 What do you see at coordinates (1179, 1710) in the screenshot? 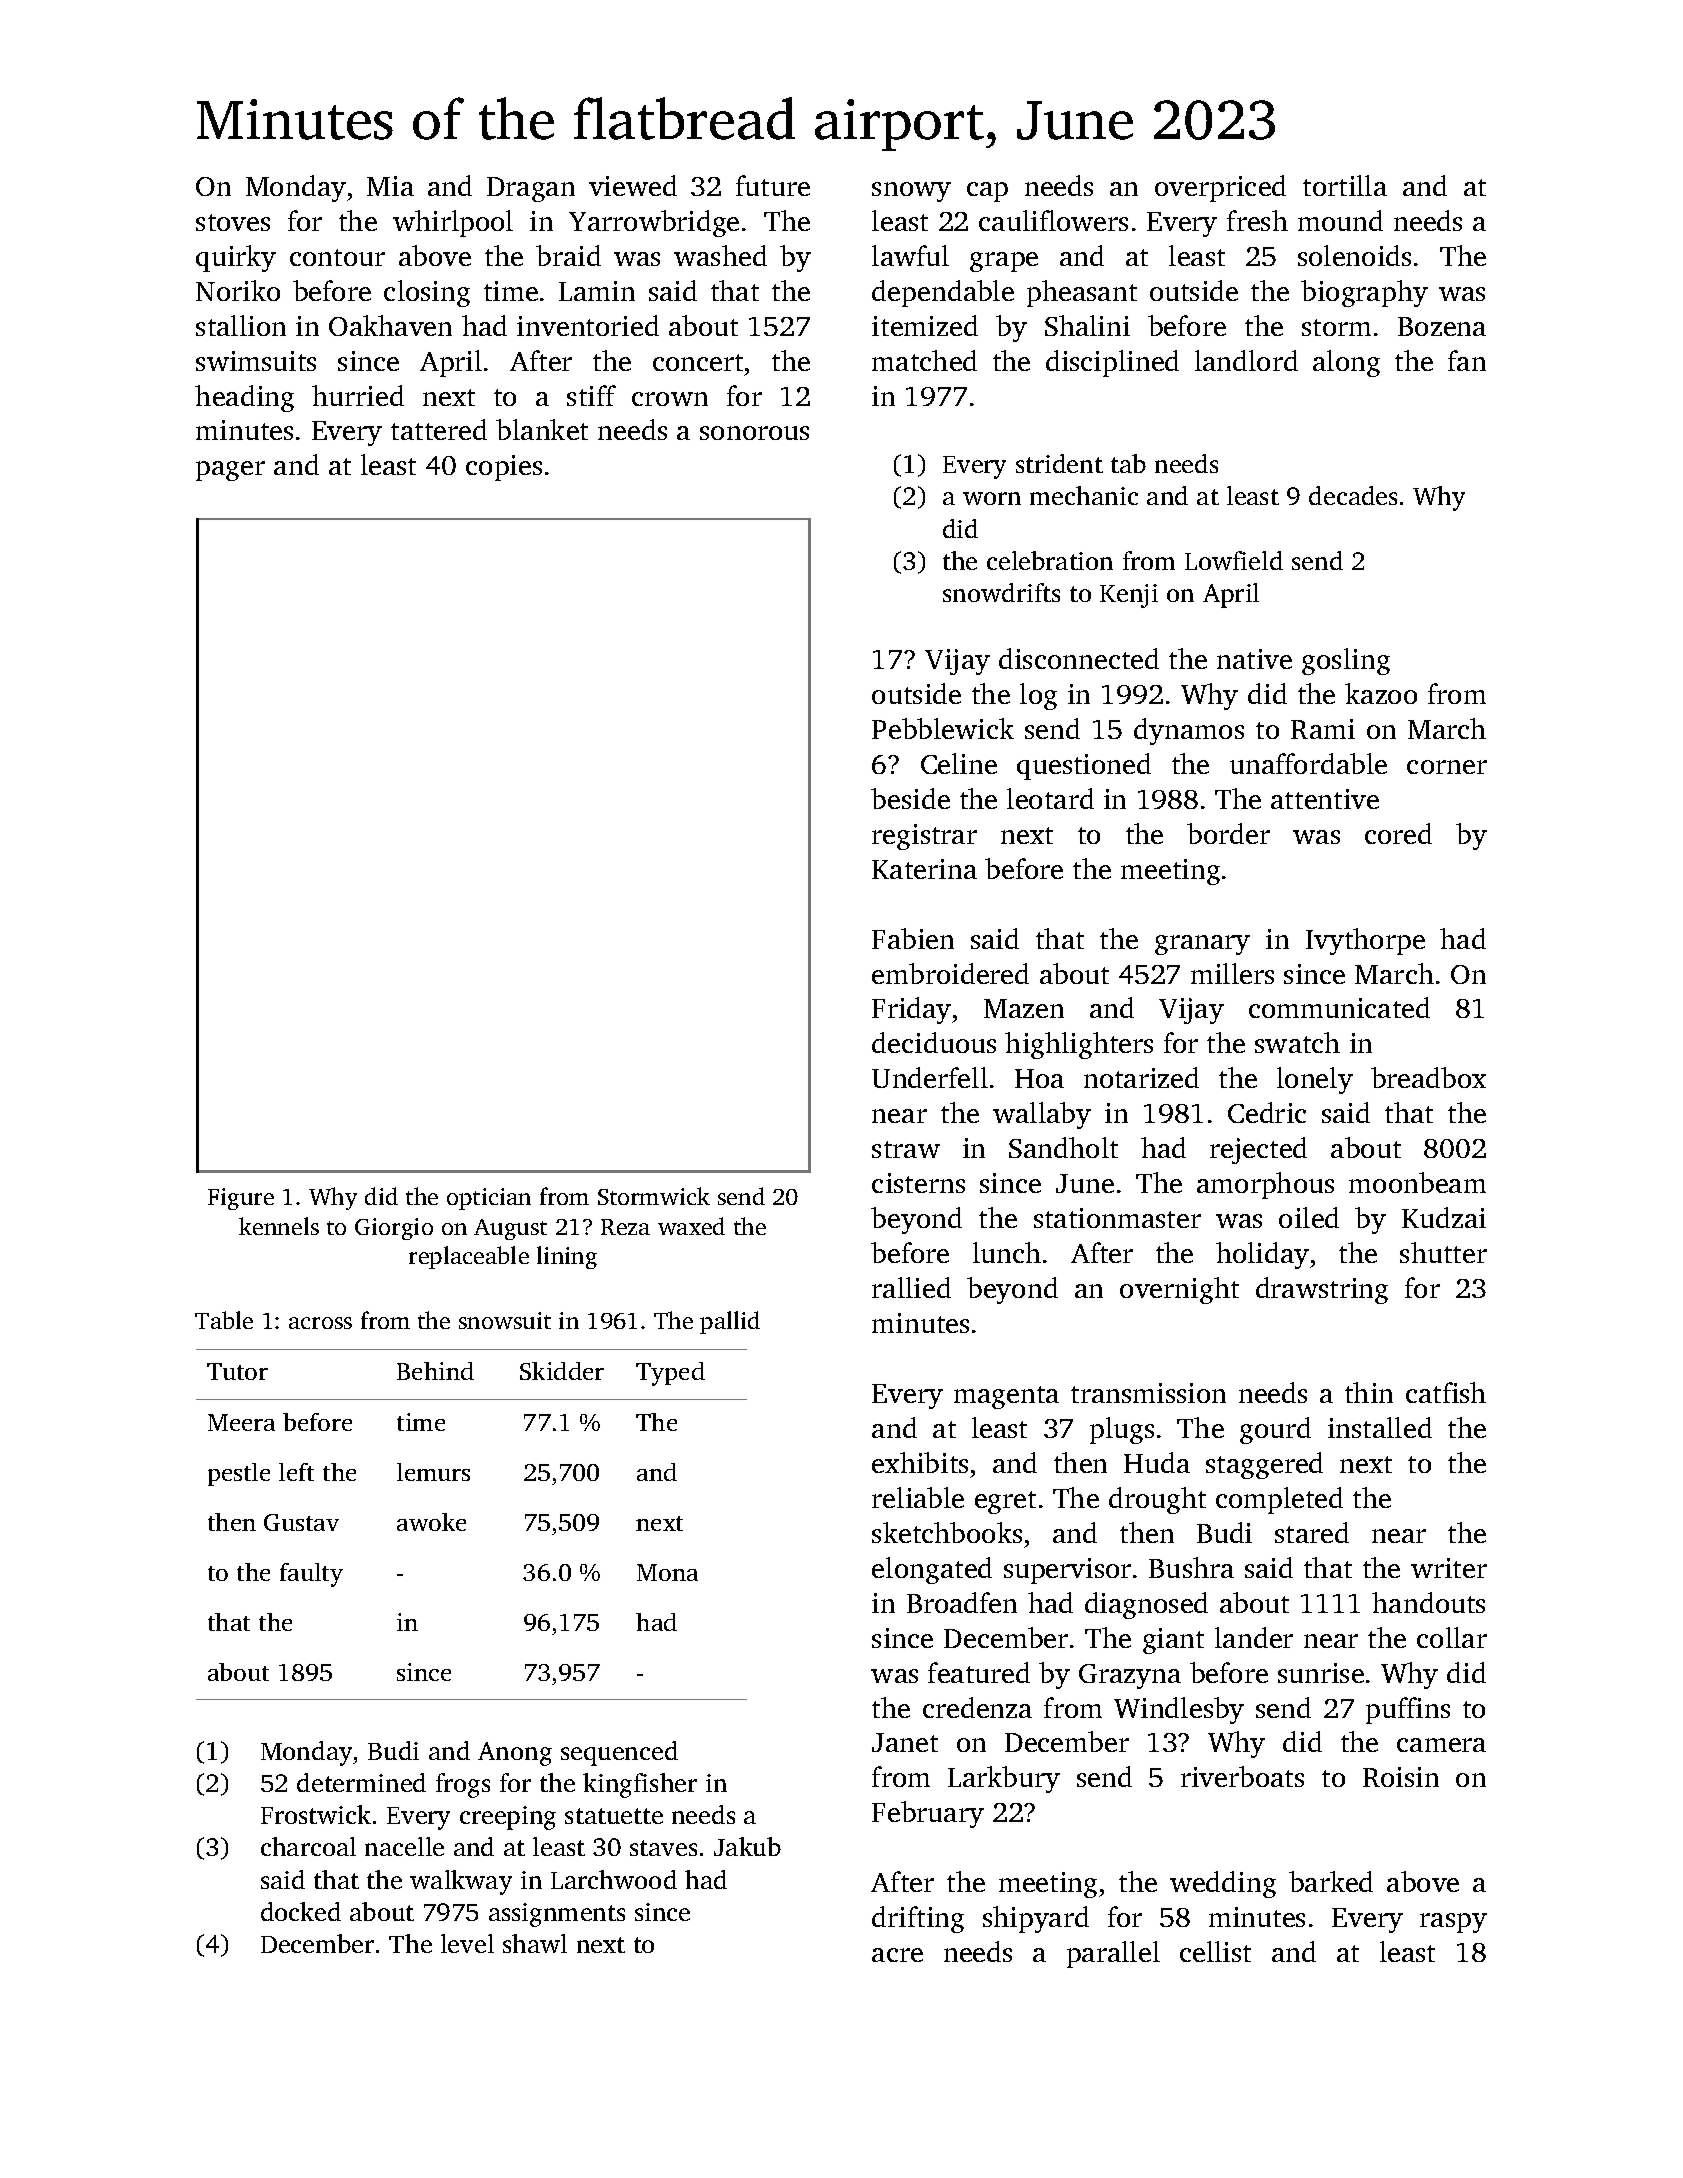
I see `Windlesby` at bounding box center [1179, 1710].
